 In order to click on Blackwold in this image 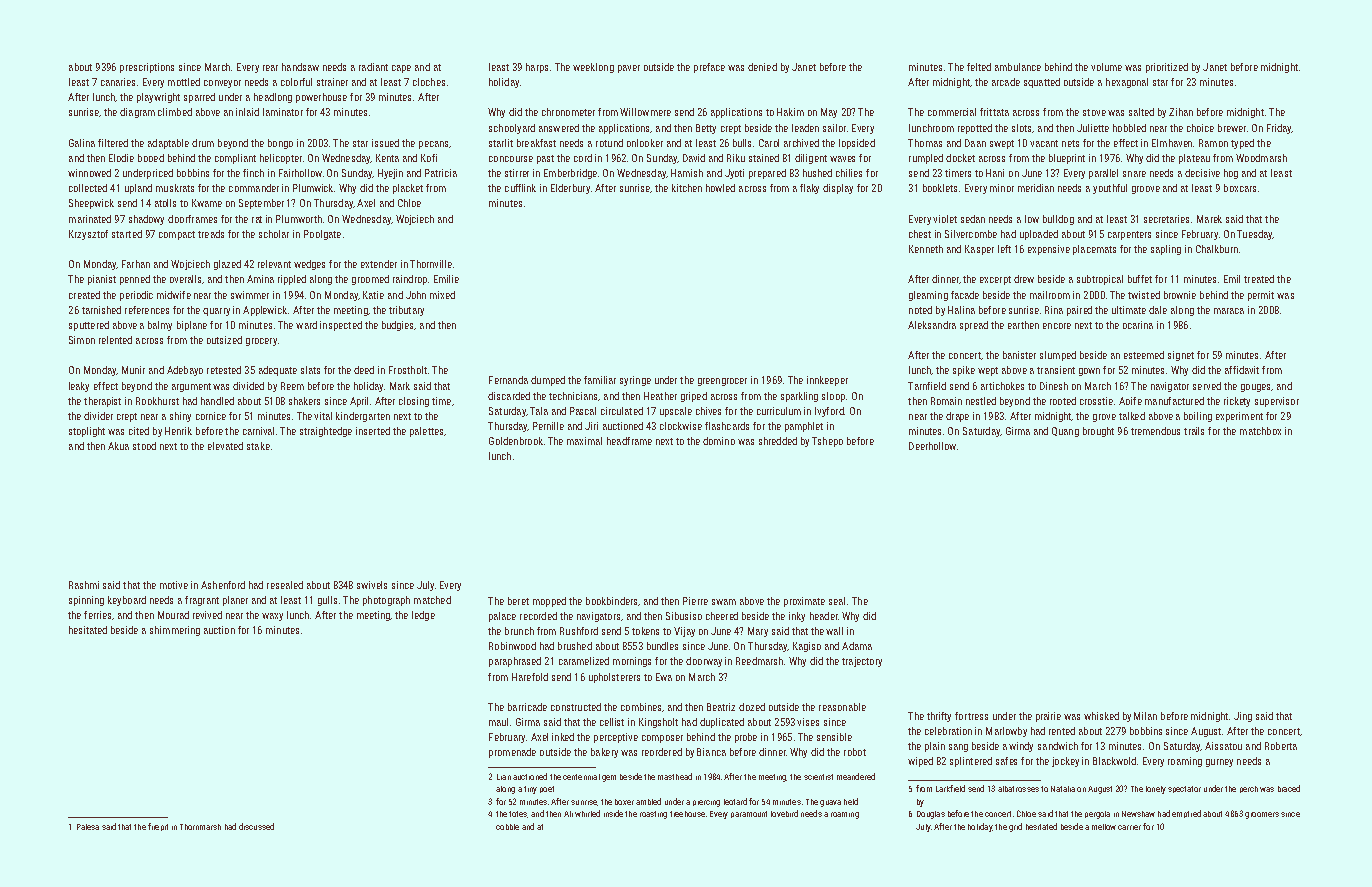, I will do `click(1114, 761)`.
